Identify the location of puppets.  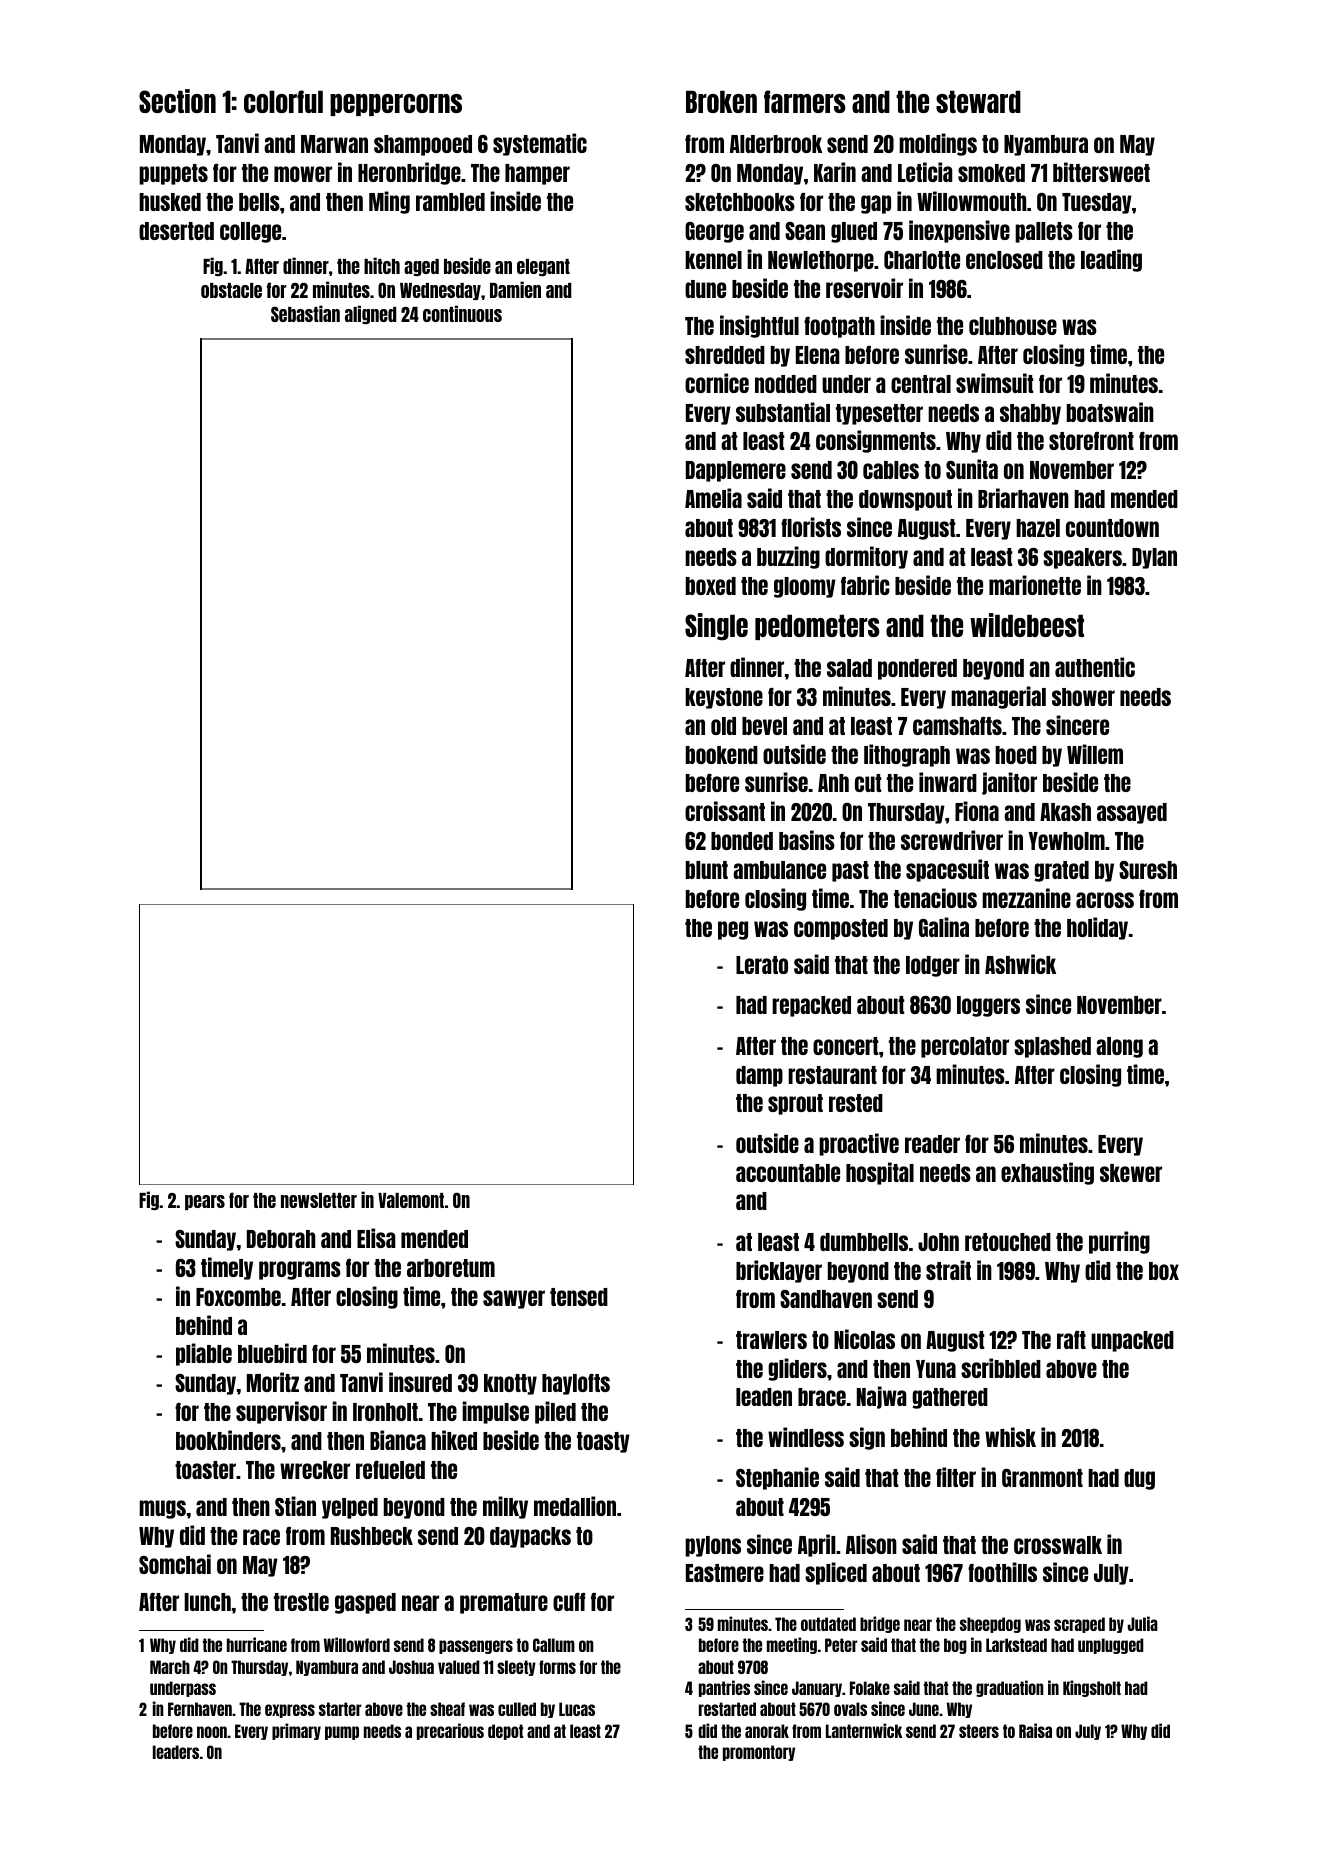
(173, 174).
